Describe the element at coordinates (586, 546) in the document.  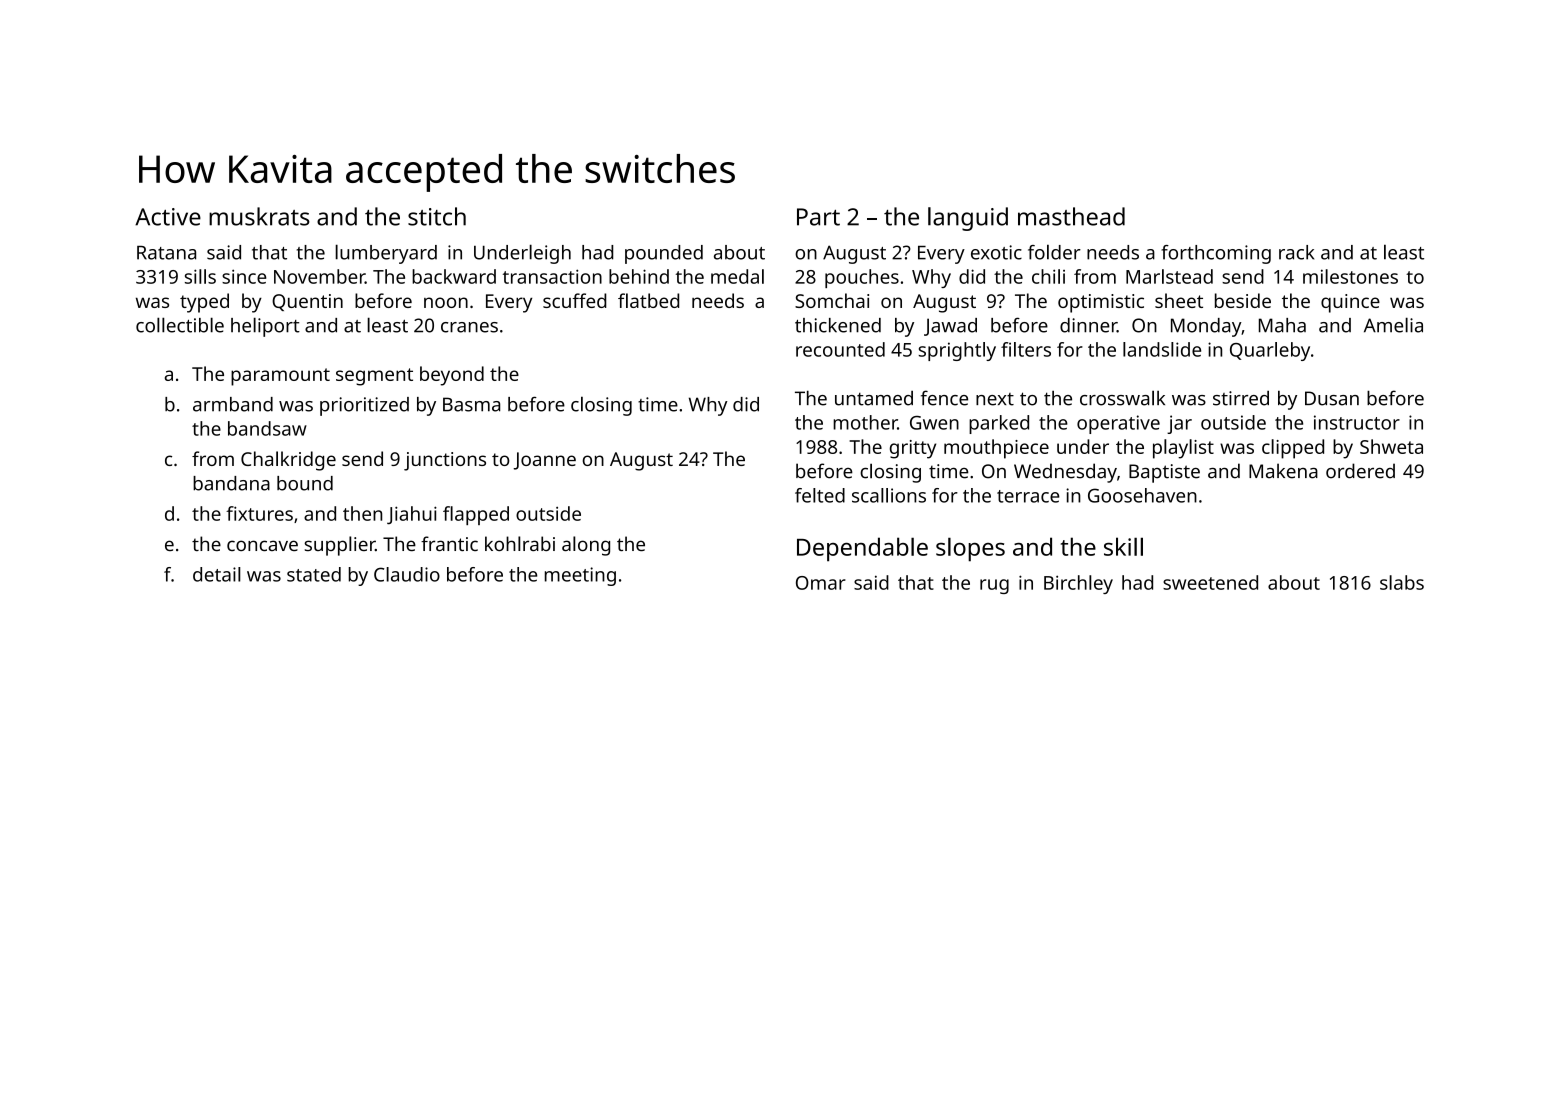
I see `along` at that location.
